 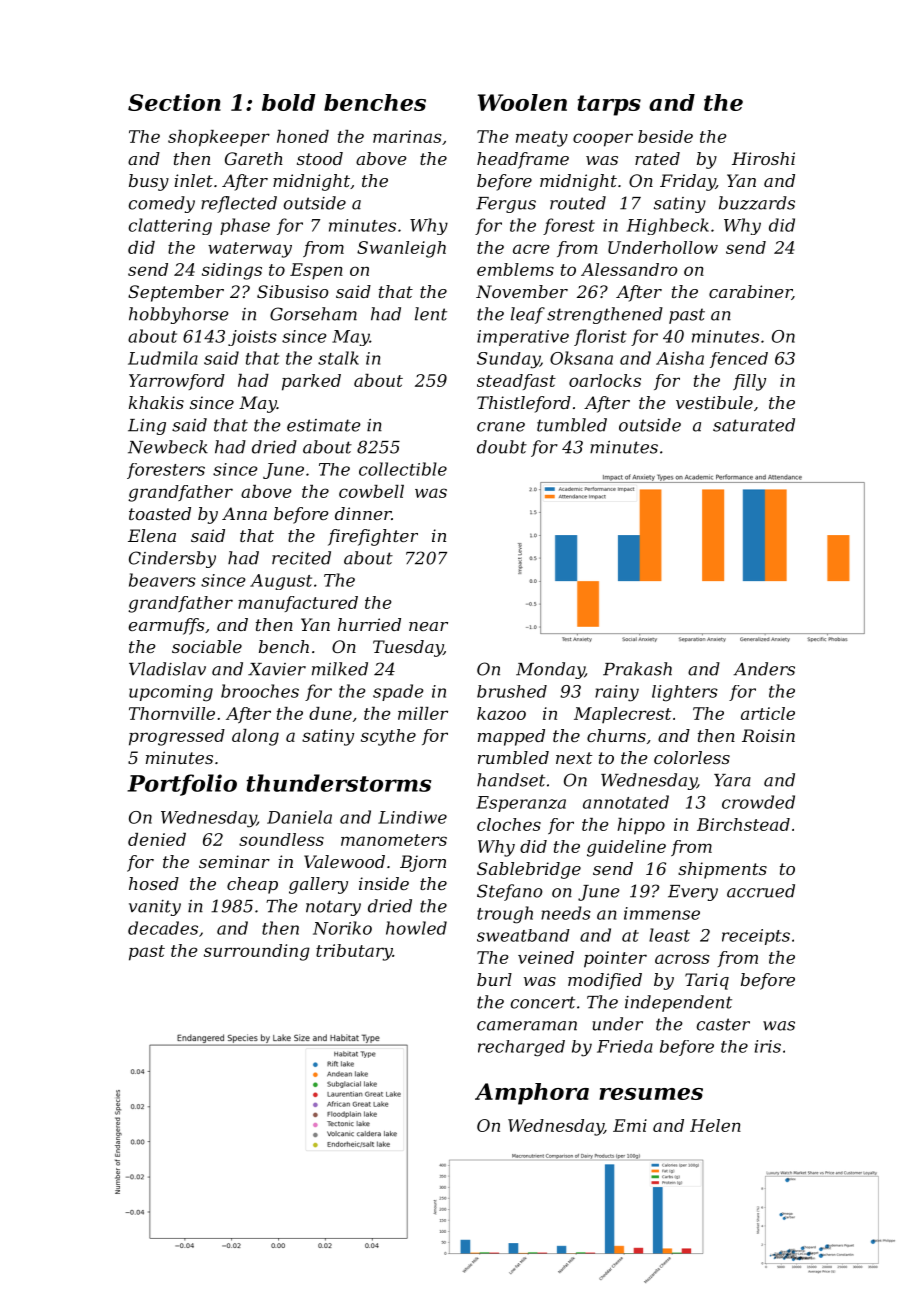 What do you see at coordinates (641, 826) in the image?
I see `hippo` at bounding box center [641, 826].
